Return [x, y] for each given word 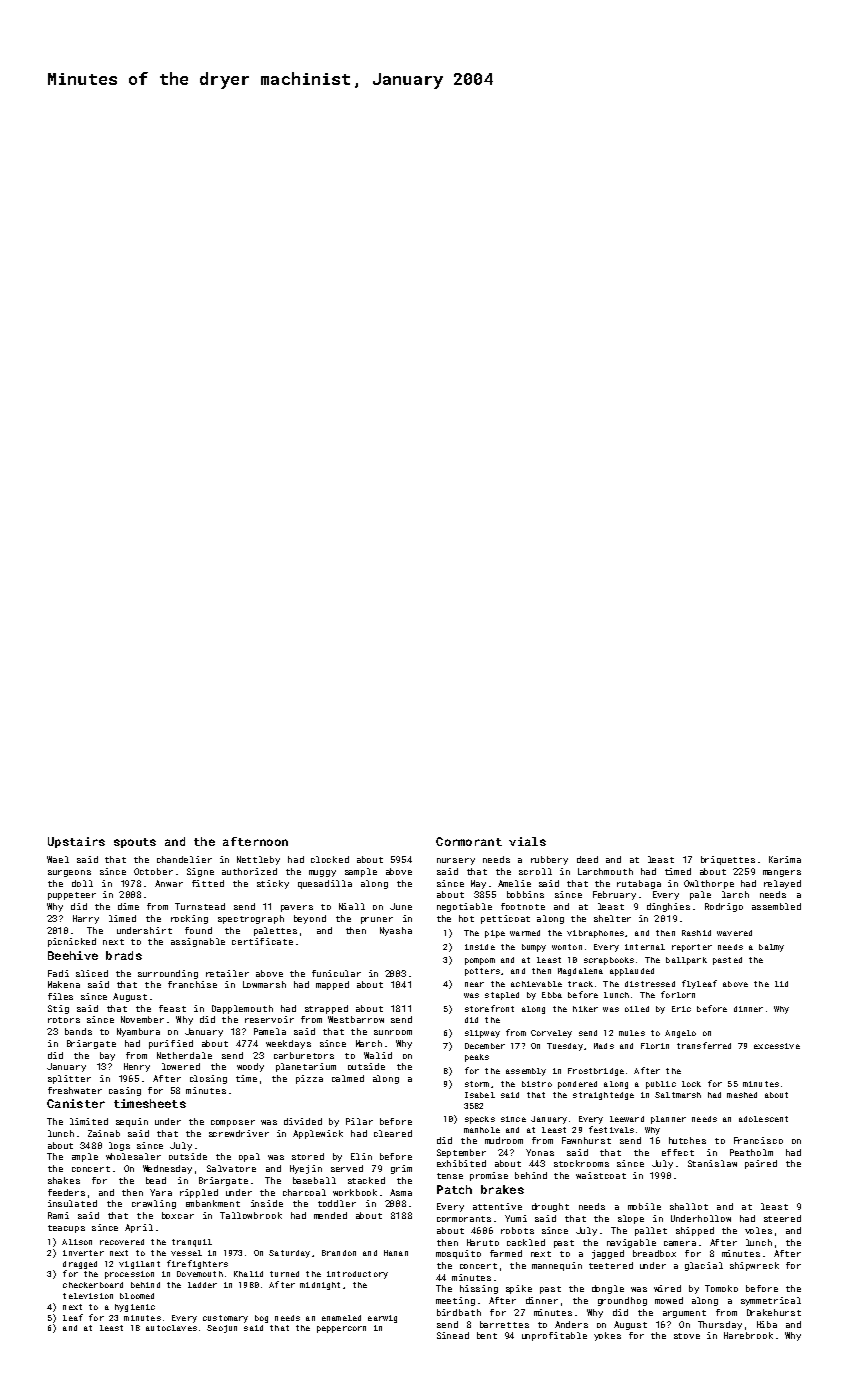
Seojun [222, 1329]
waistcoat [601, 1175]
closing [208, 1079]
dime [128, 906]
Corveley [551, 1034]
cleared [393, 1133]
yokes [607, 1336]
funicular [336, 973]
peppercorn [341, 1329]
